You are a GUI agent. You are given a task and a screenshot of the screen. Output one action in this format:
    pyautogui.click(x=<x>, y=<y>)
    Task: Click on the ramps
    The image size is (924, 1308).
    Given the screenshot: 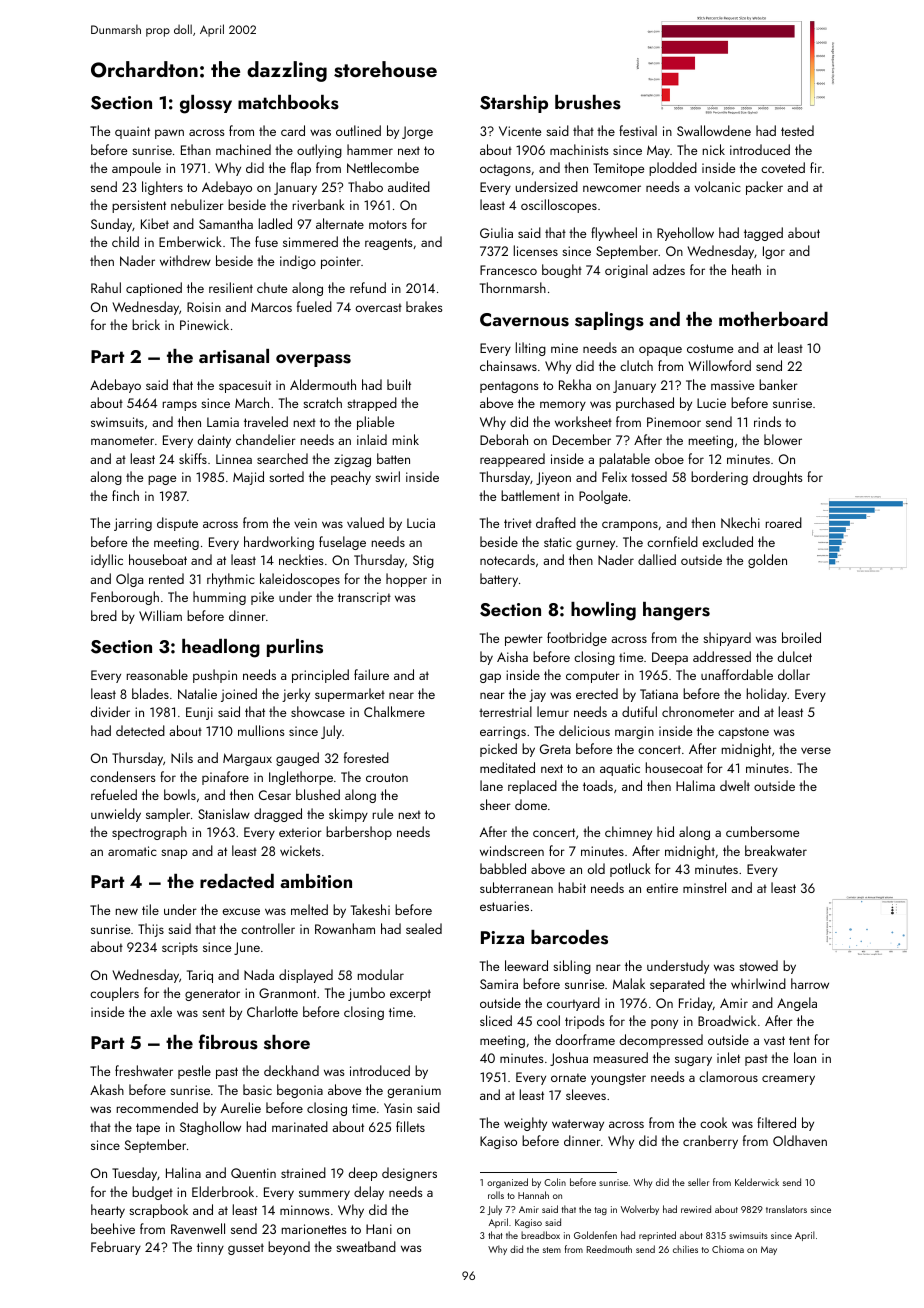 What is the action you would take?
    pyautogui.click(x=180, y=406)
